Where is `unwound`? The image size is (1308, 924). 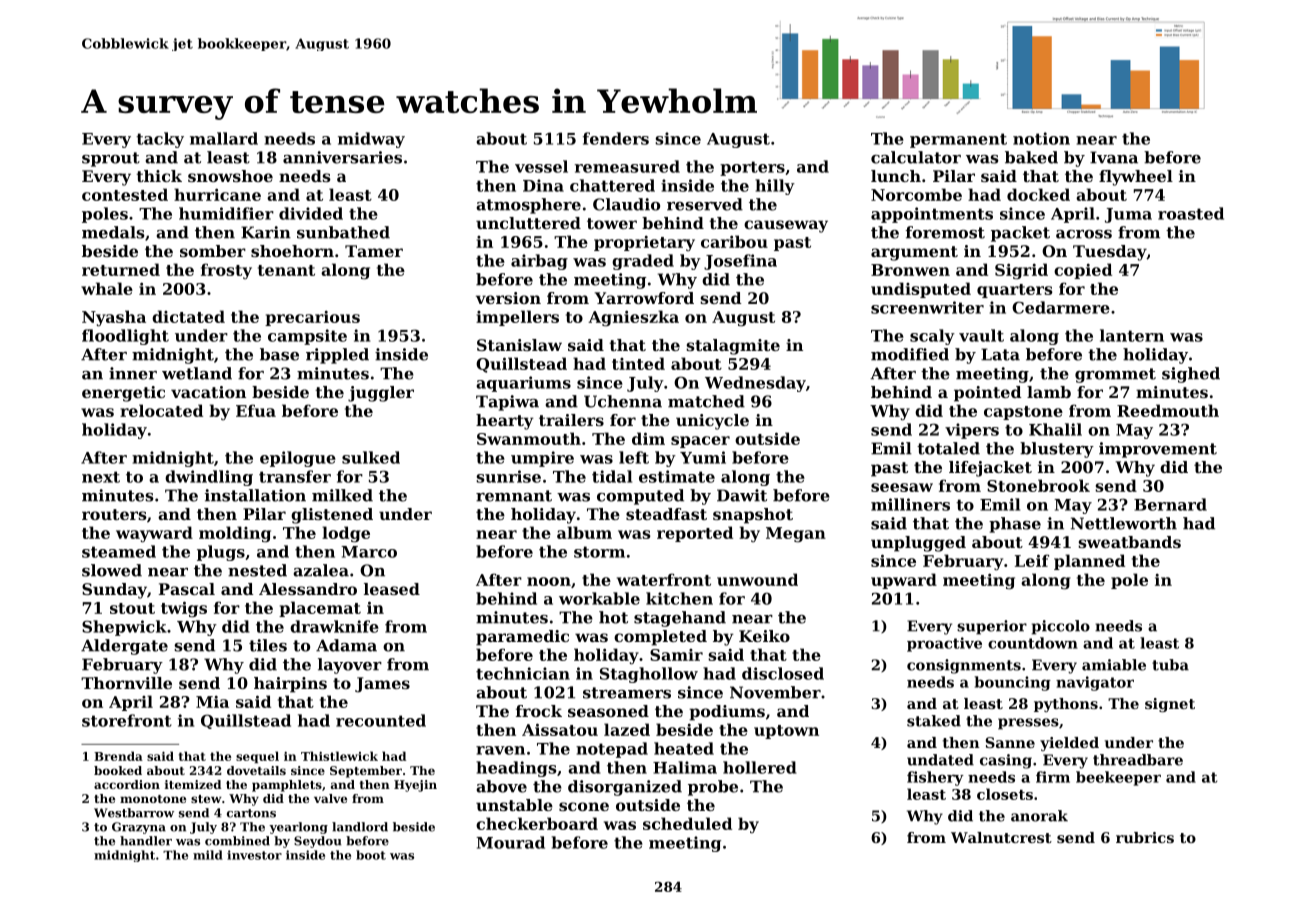 unwound is located at coordinates (757, 579).
